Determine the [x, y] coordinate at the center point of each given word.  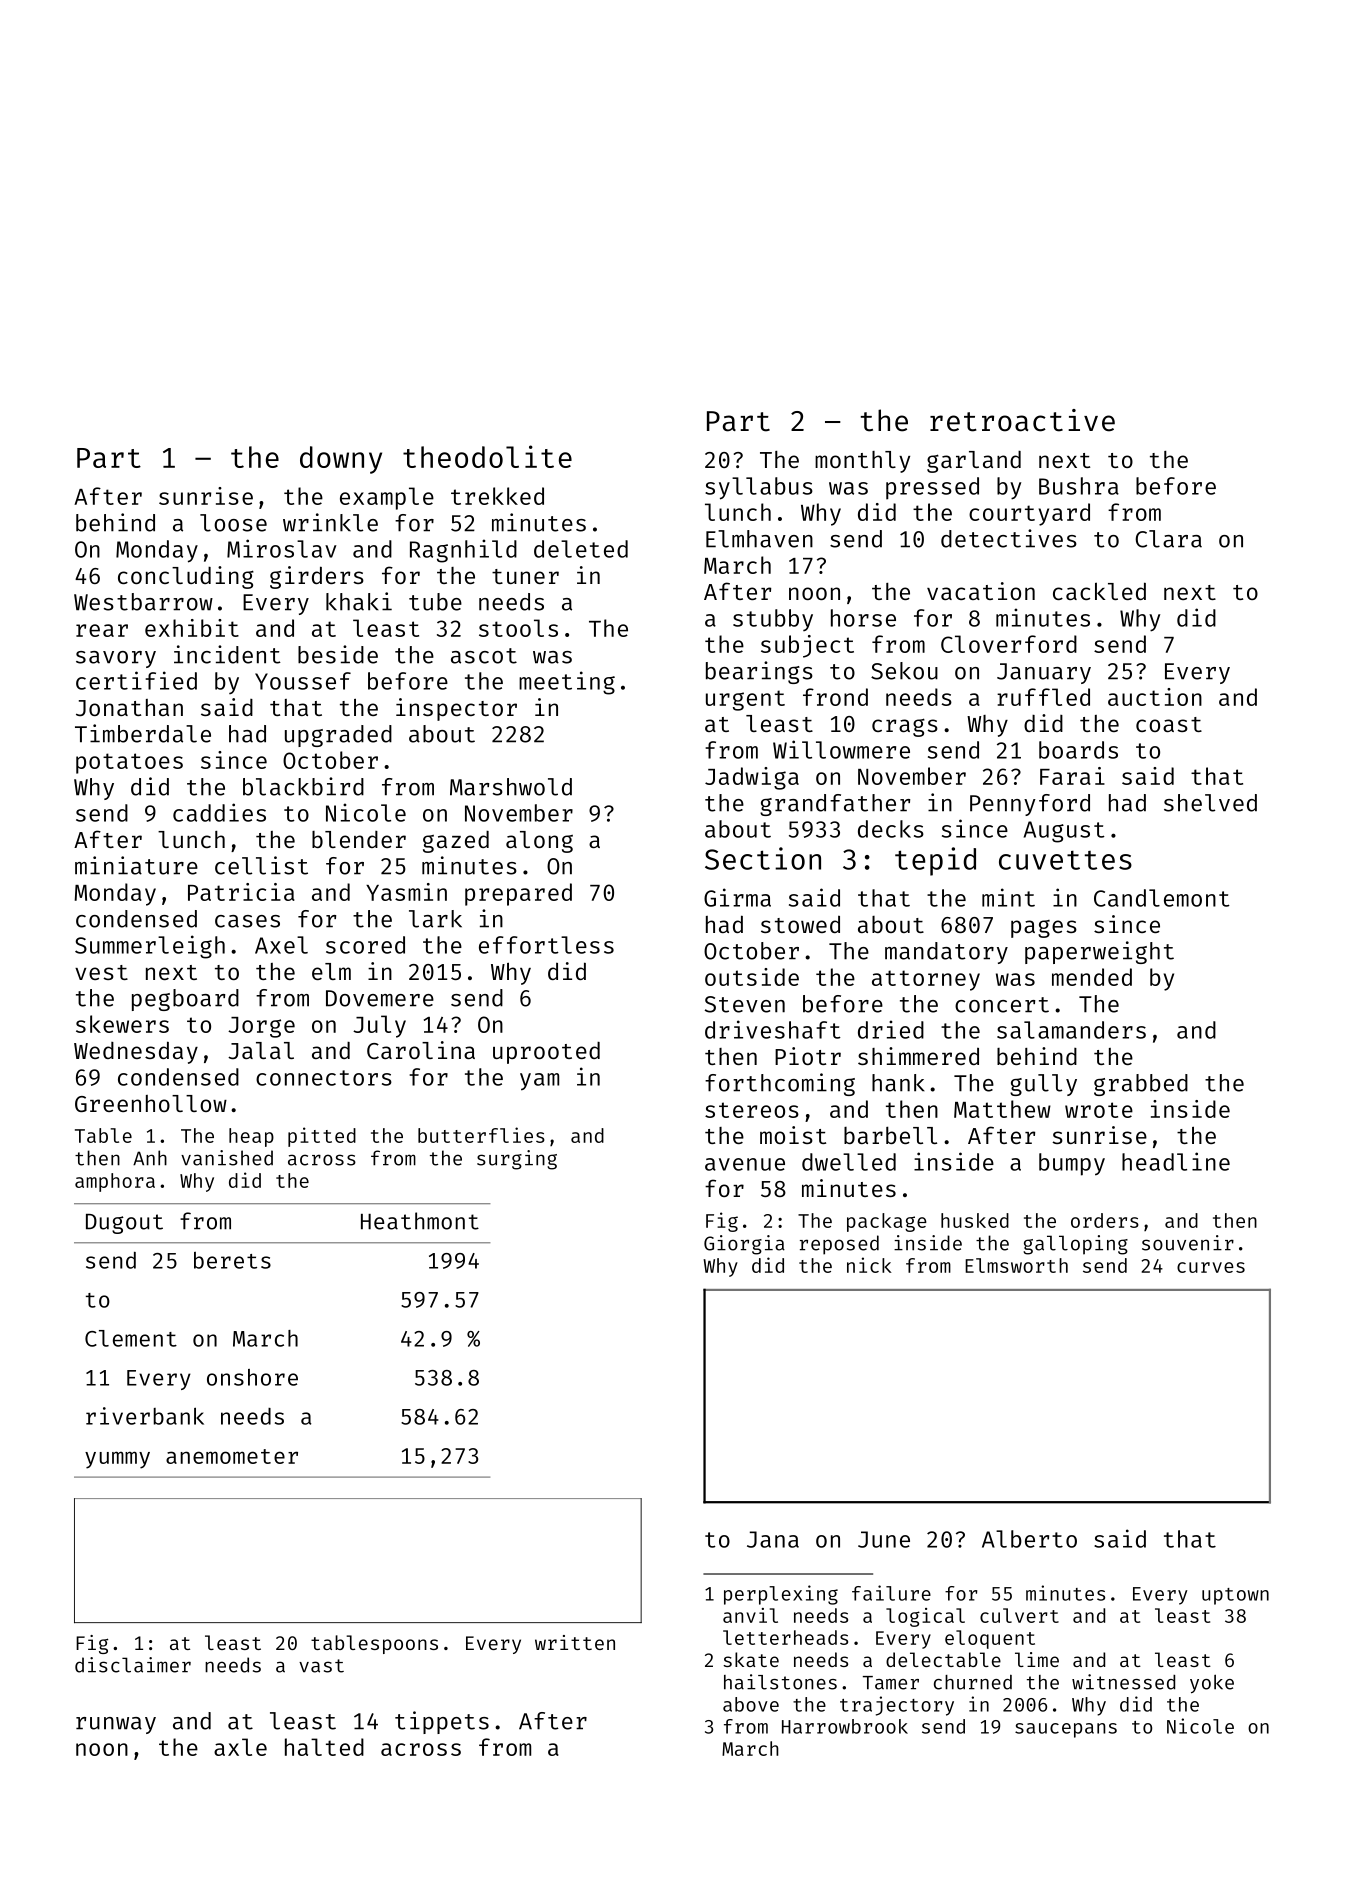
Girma [737, 897]
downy [341, 460]
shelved [1210, 803]
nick [869, 1265]
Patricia [241, 892]
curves [1211, 1267]
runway [116, 1725]
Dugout [124, 1224]
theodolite [487, 456]
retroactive [1022, 420]
